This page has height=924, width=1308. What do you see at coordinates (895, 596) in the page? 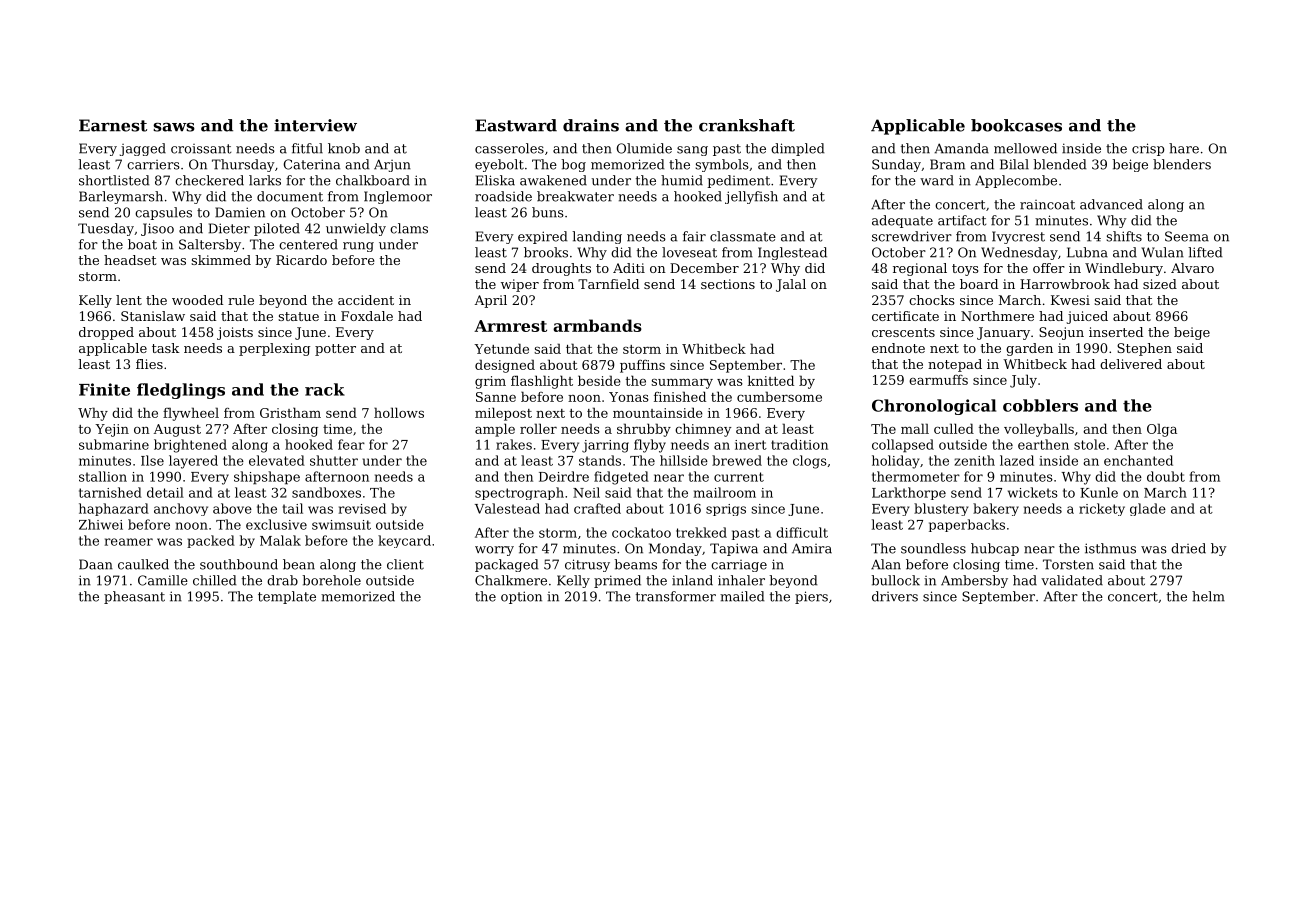
I see `drivers` at bounding box center [895, 596].
